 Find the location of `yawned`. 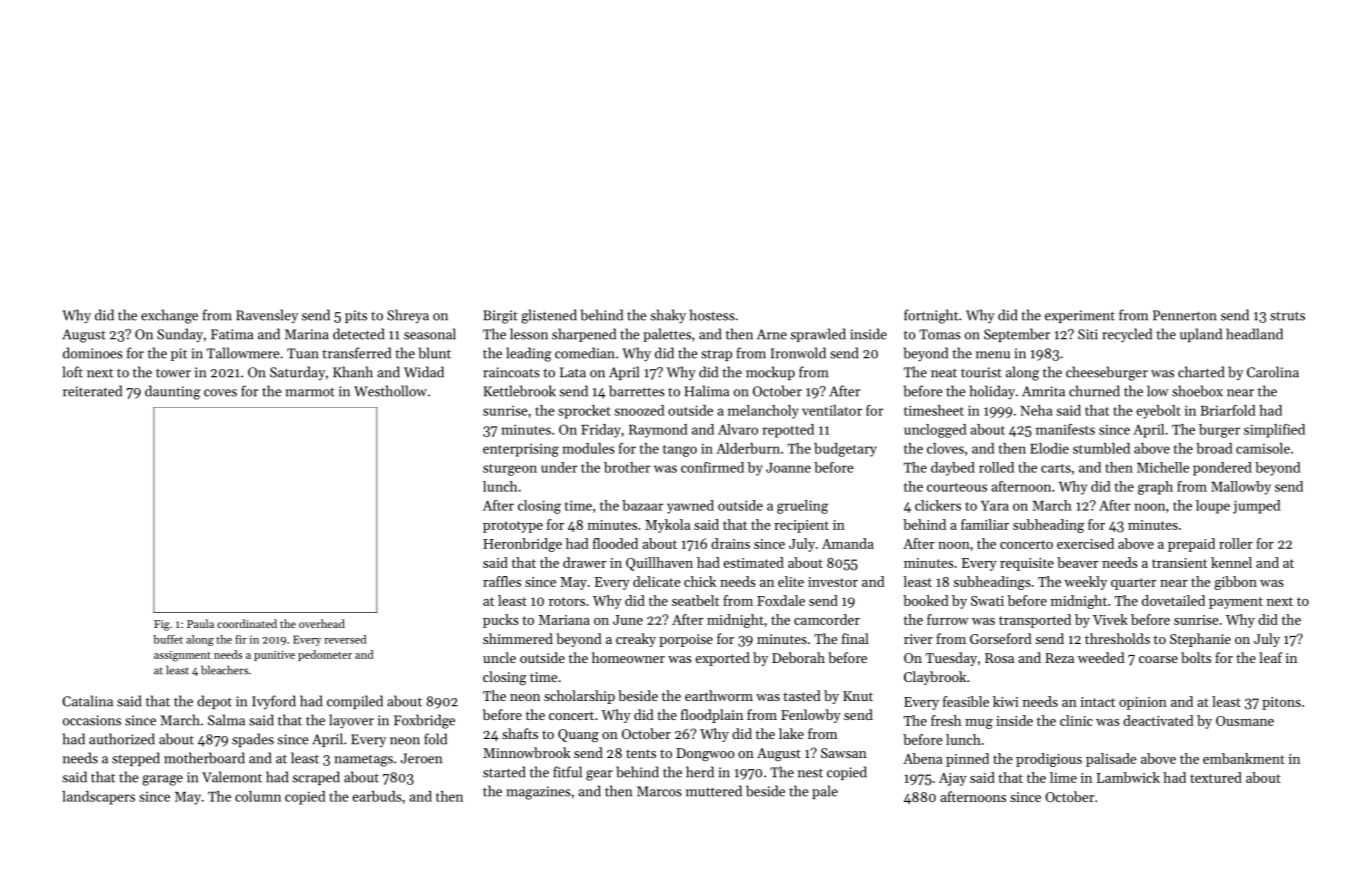

yawned is located at coordinates (690, 507).
